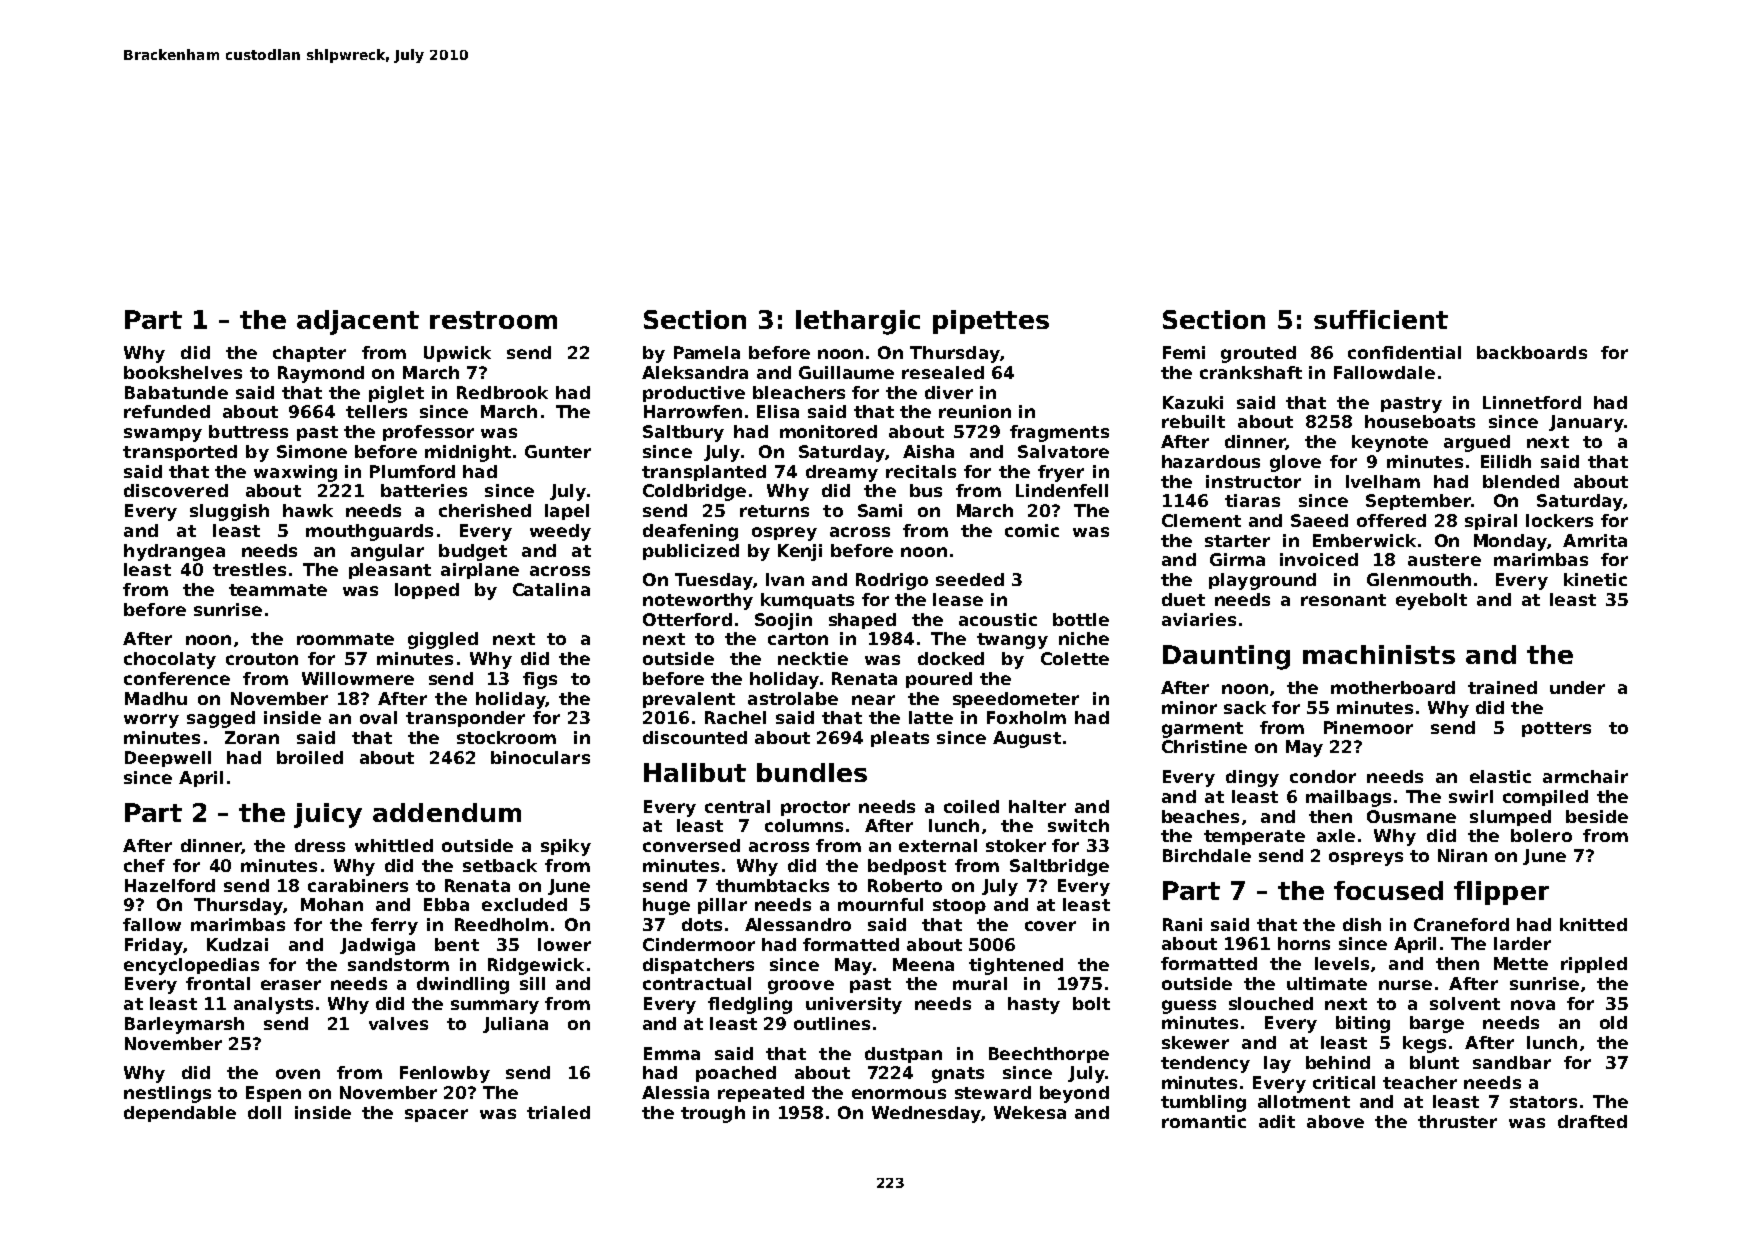 This screenshot has height=1239, width=1752. I want to click on Willowmere, so click(358, 678).
